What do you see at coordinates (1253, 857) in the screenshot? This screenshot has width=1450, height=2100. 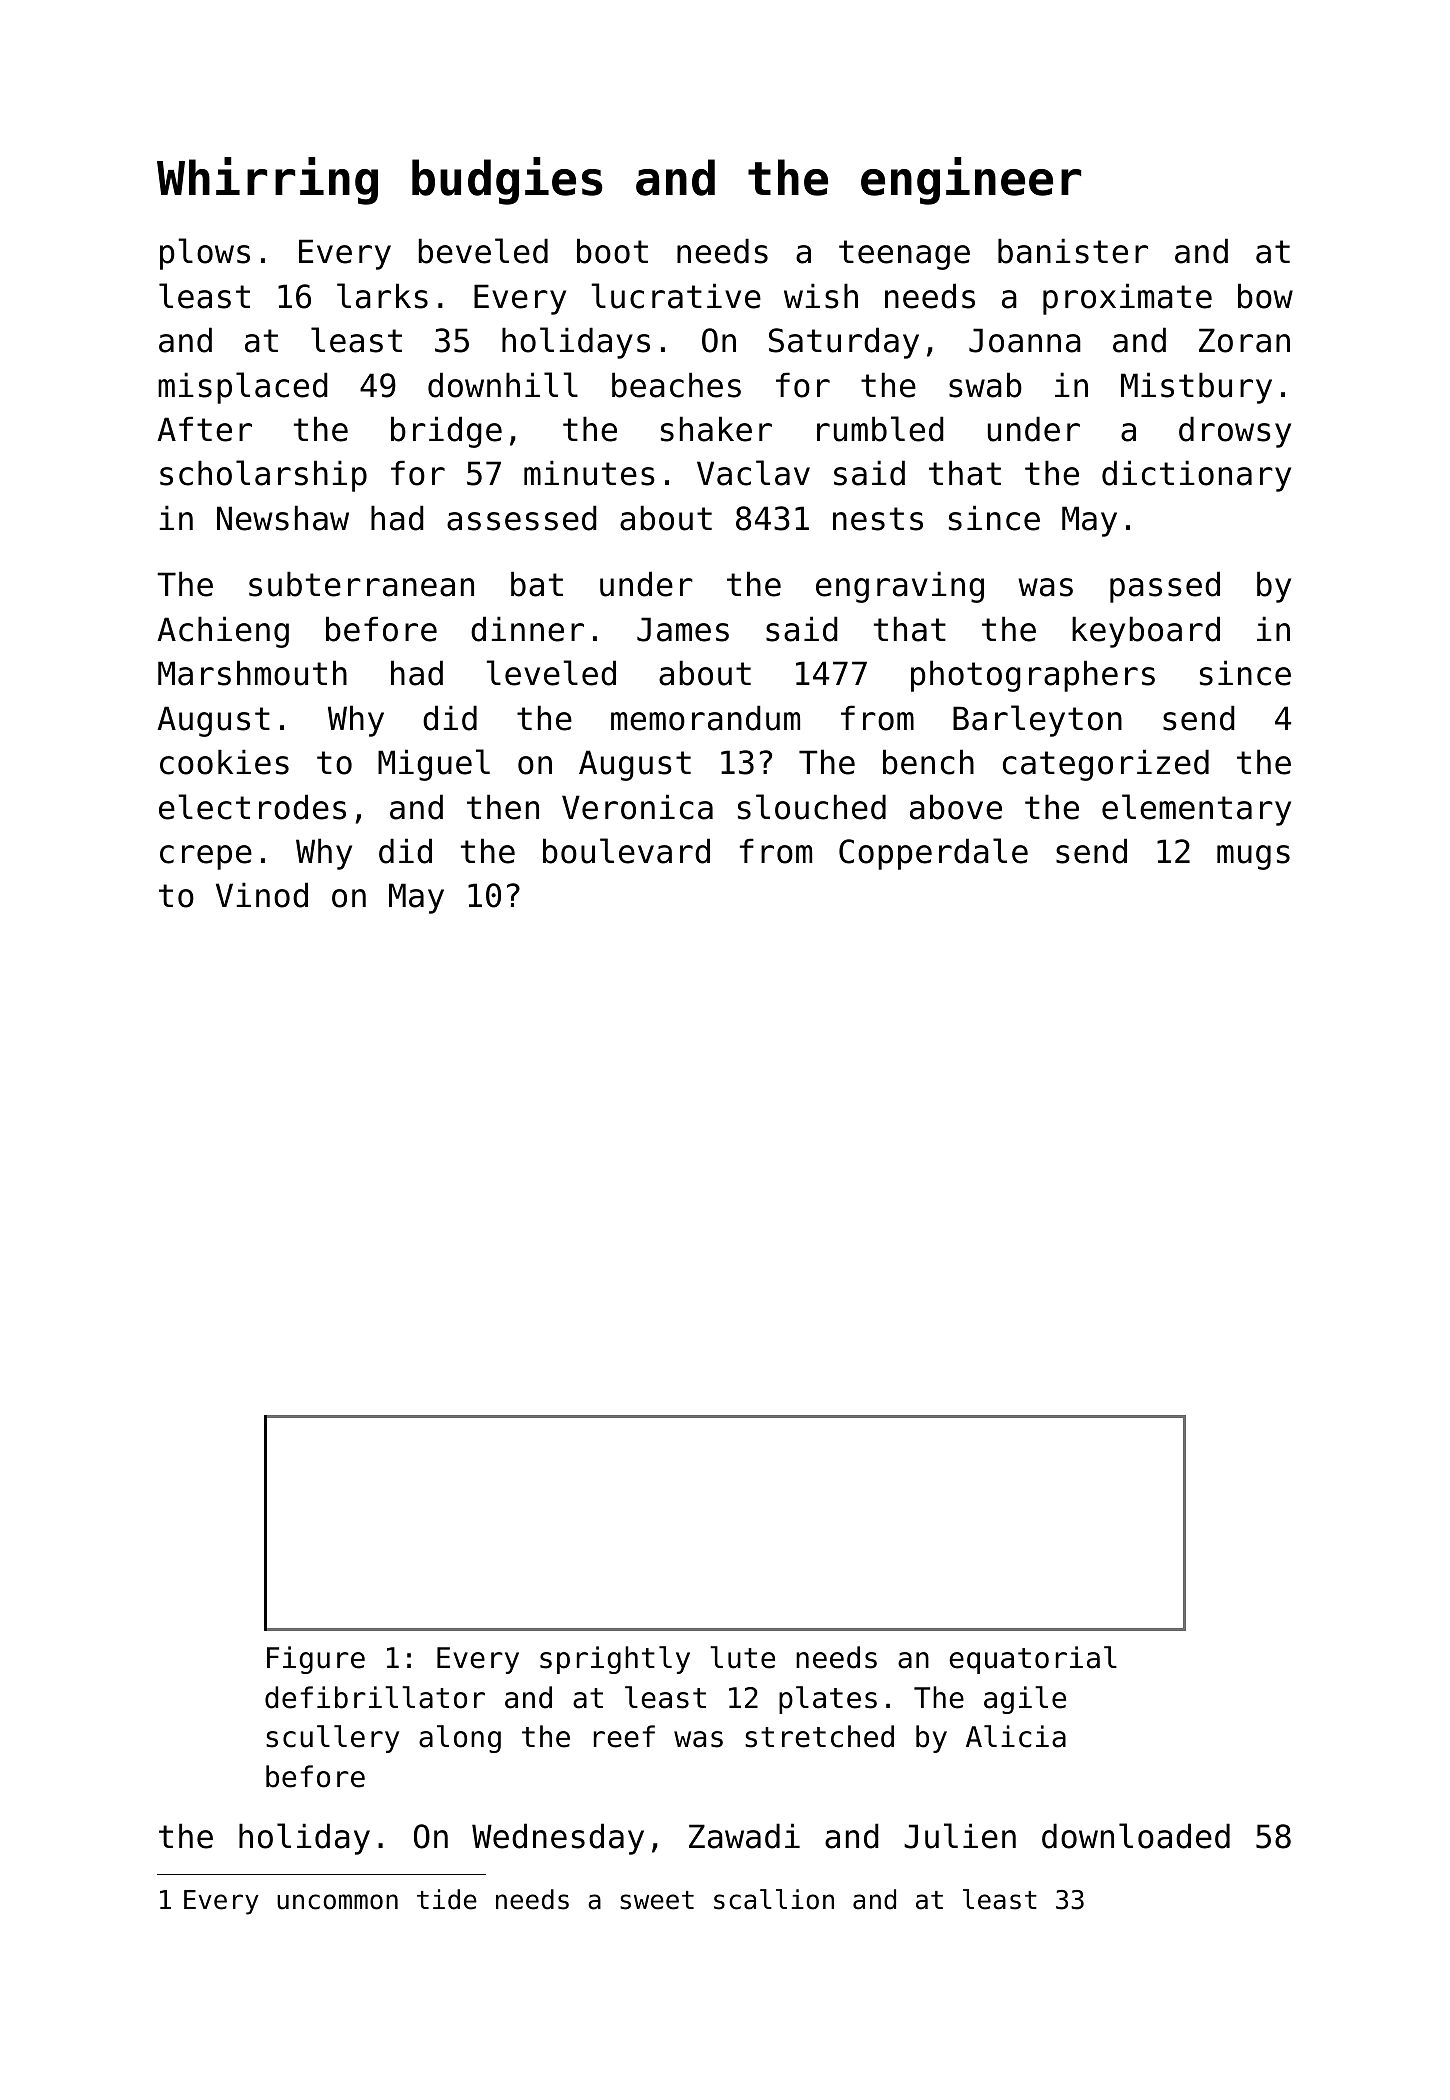 I see `mugs` at bounding box center [1253, 857].
